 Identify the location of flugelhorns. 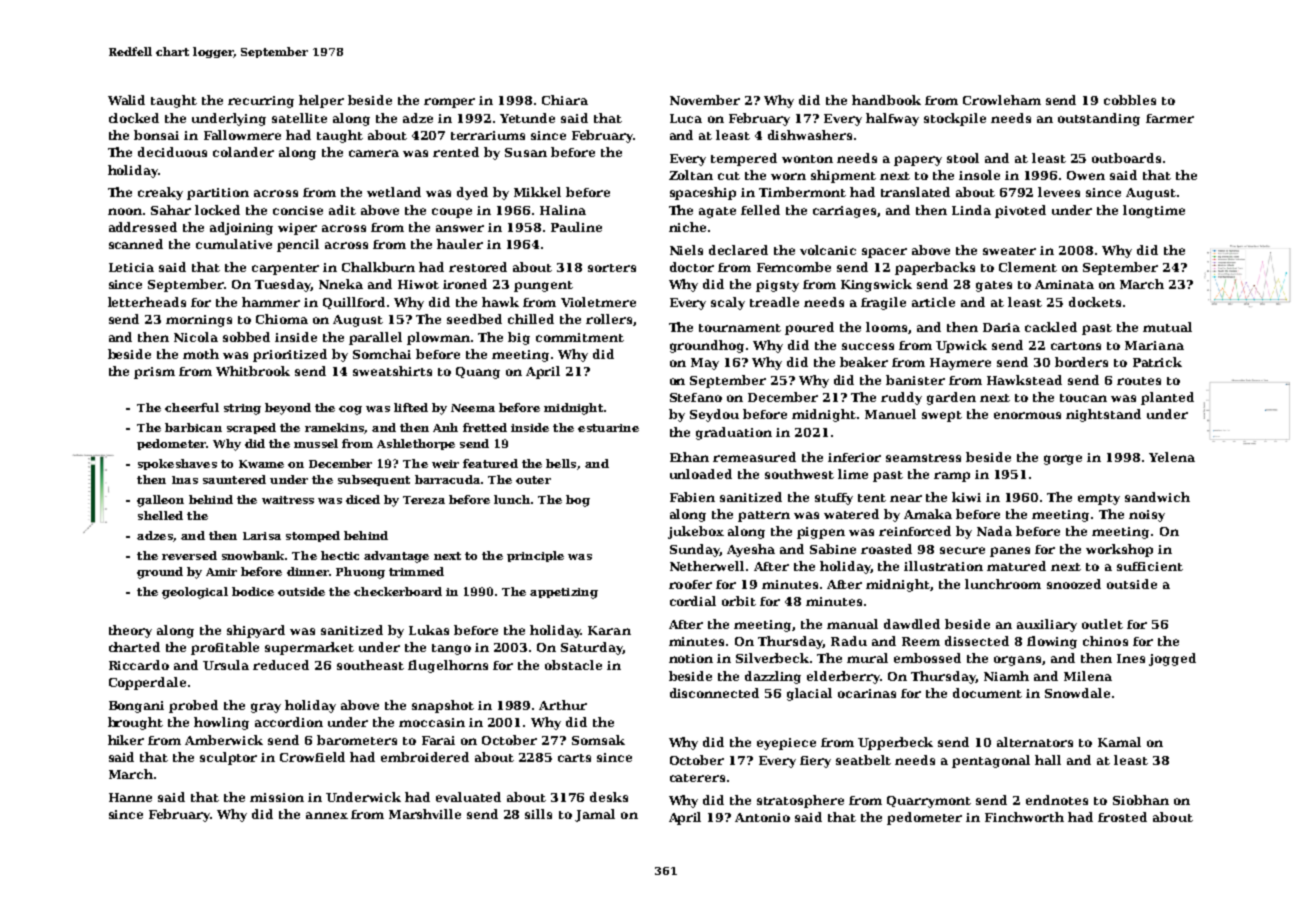
(448, 666).
